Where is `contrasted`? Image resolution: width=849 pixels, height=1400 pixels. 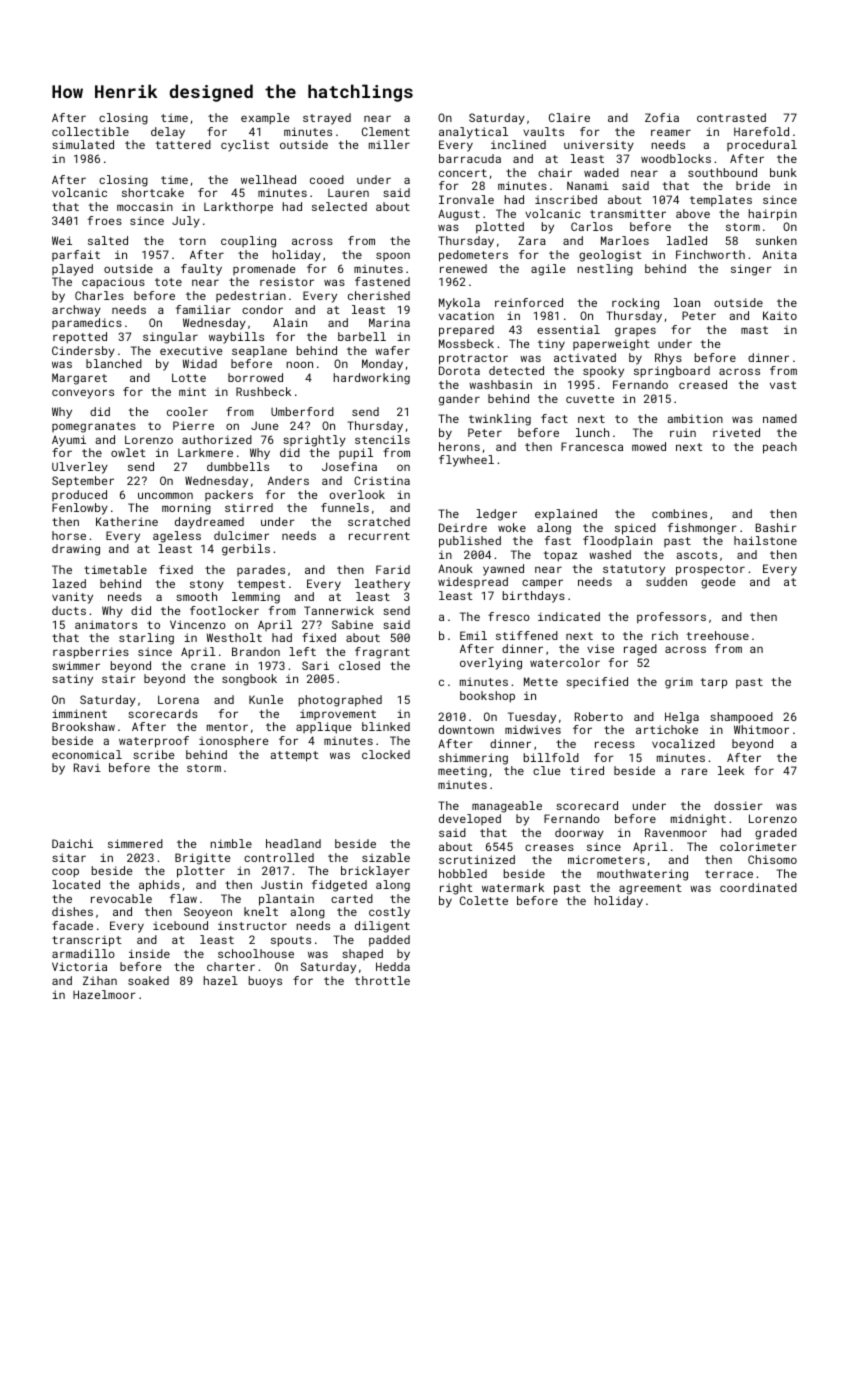
contrasted is located at coordinates (731, 117).
